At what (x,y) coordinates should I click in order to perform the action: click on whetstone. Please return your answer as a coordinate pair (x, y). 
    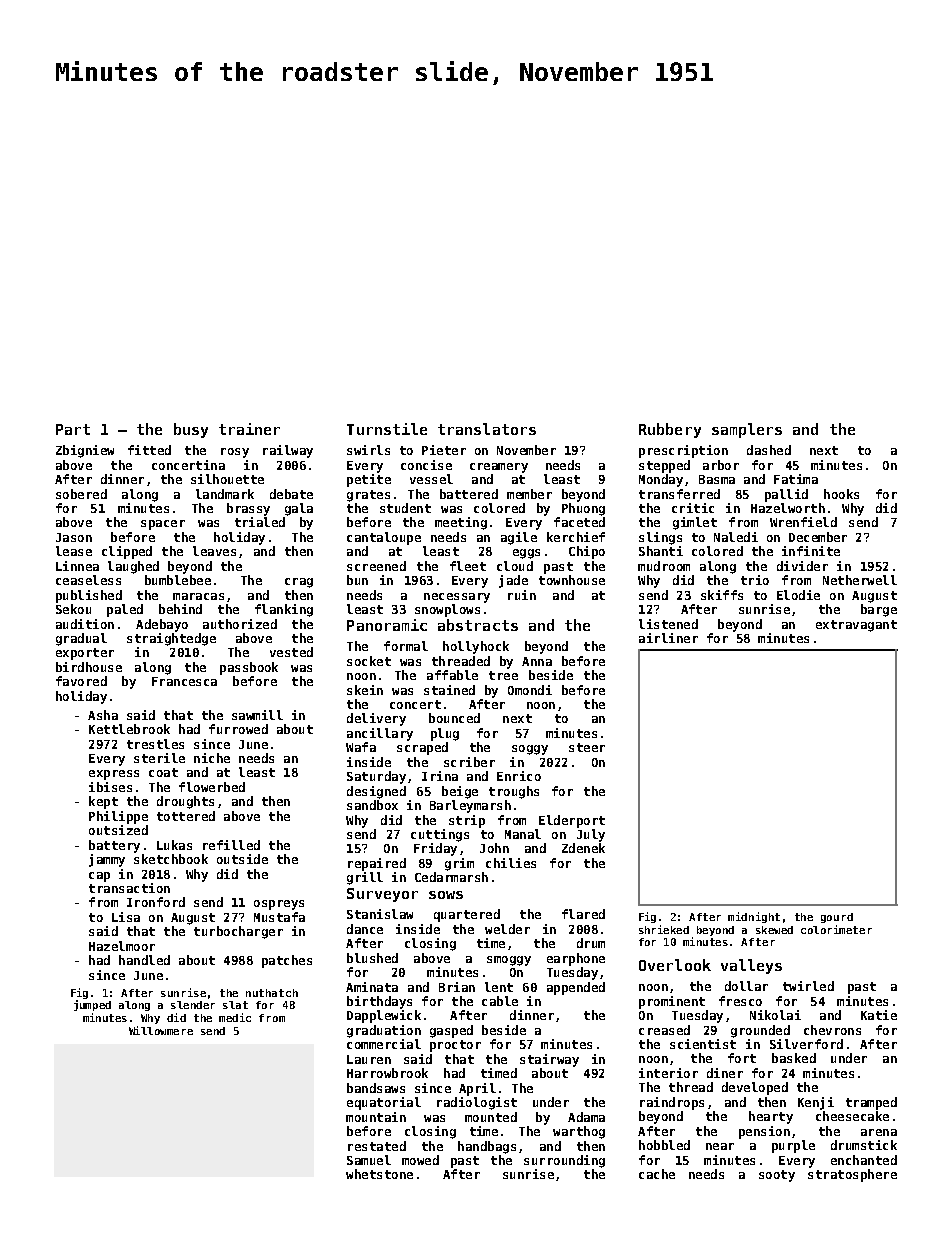
    Looking at the image, I should click on (379, 1174).
